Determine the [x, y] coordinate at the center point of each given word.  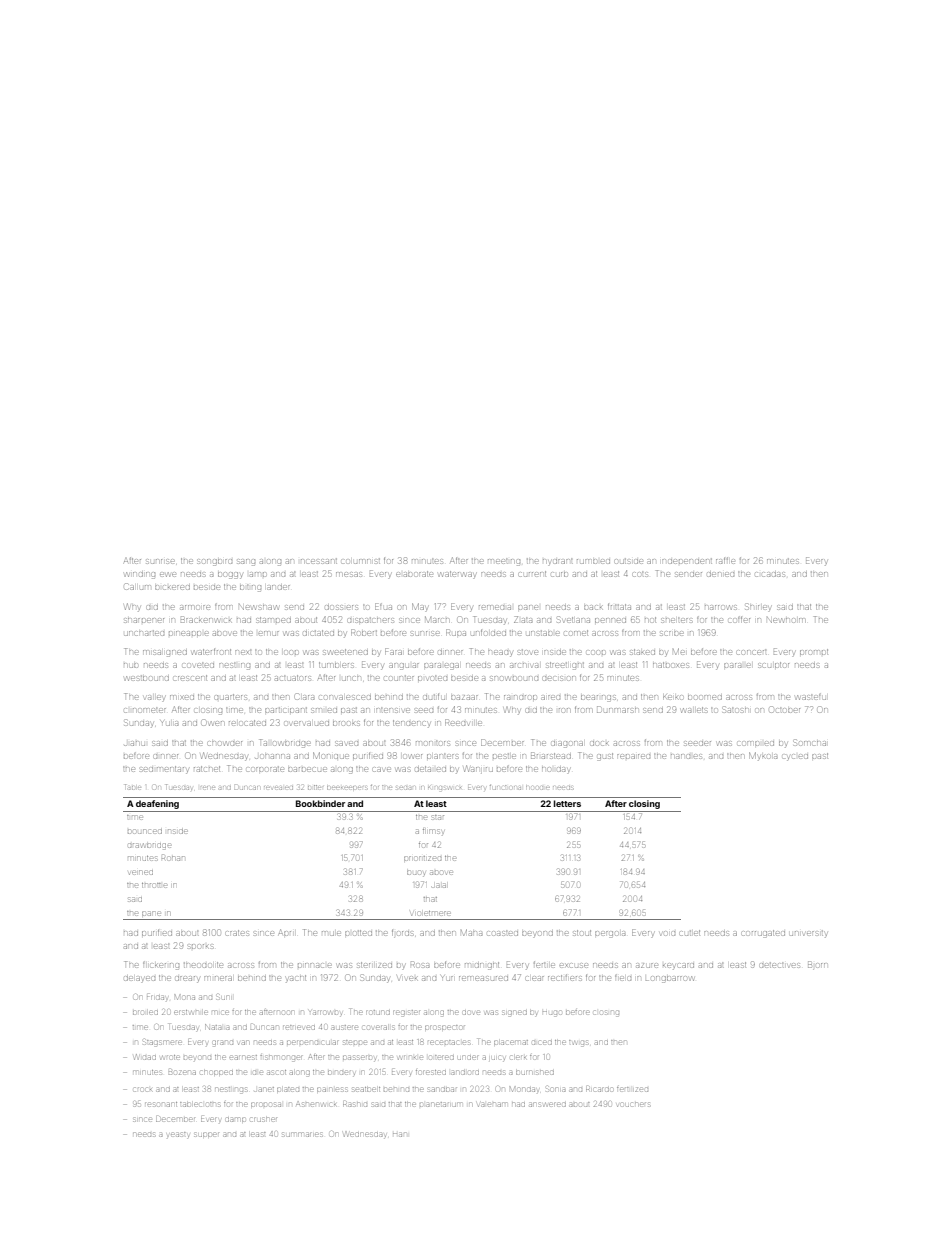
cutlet [690, 933]
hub [131, 665]
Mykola [763, 756]
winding [140, 575]
